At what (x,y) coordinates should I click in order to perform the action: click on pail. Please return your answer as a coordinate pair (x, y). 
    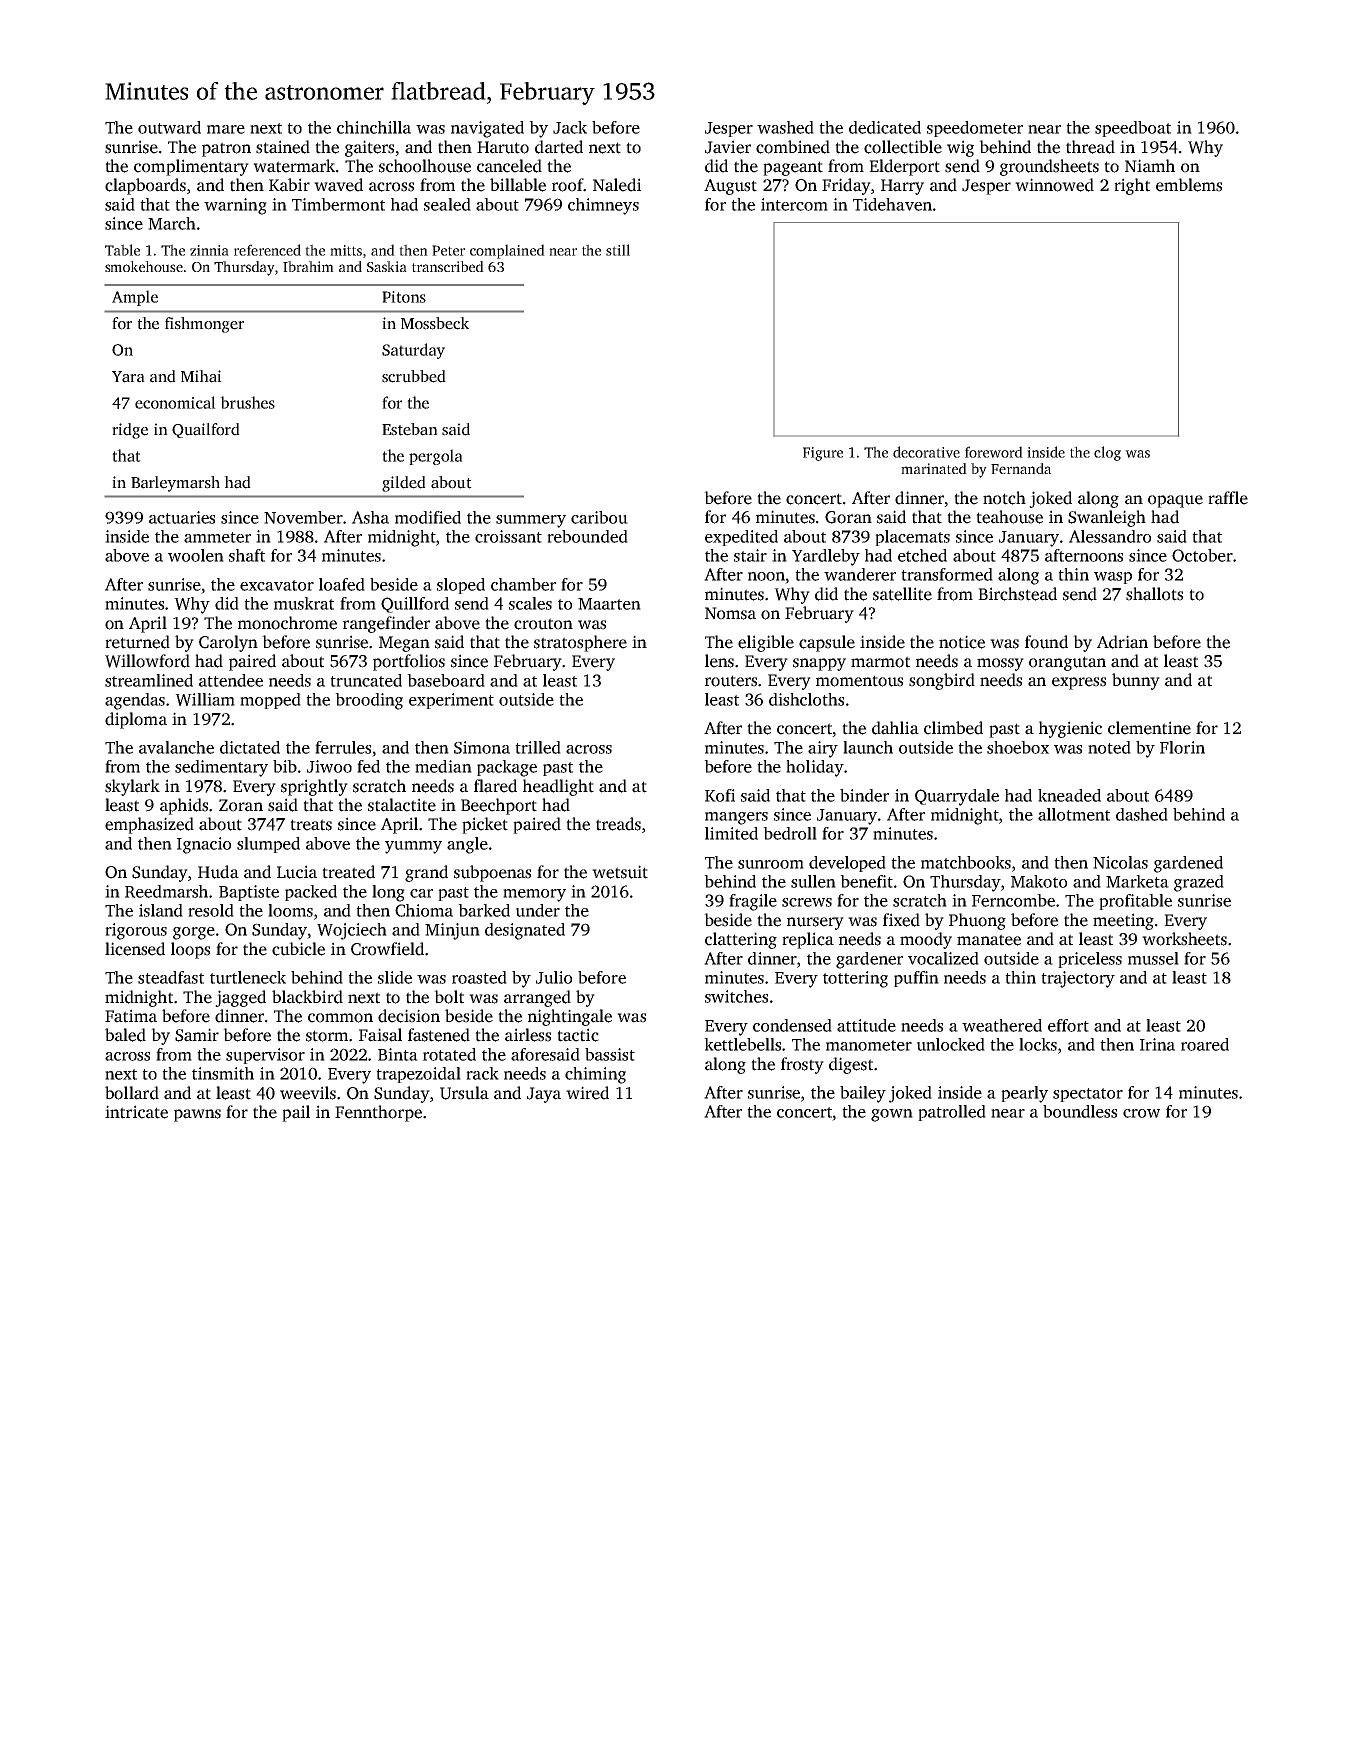
    Looking at the image, I should click on (296, 1113).
